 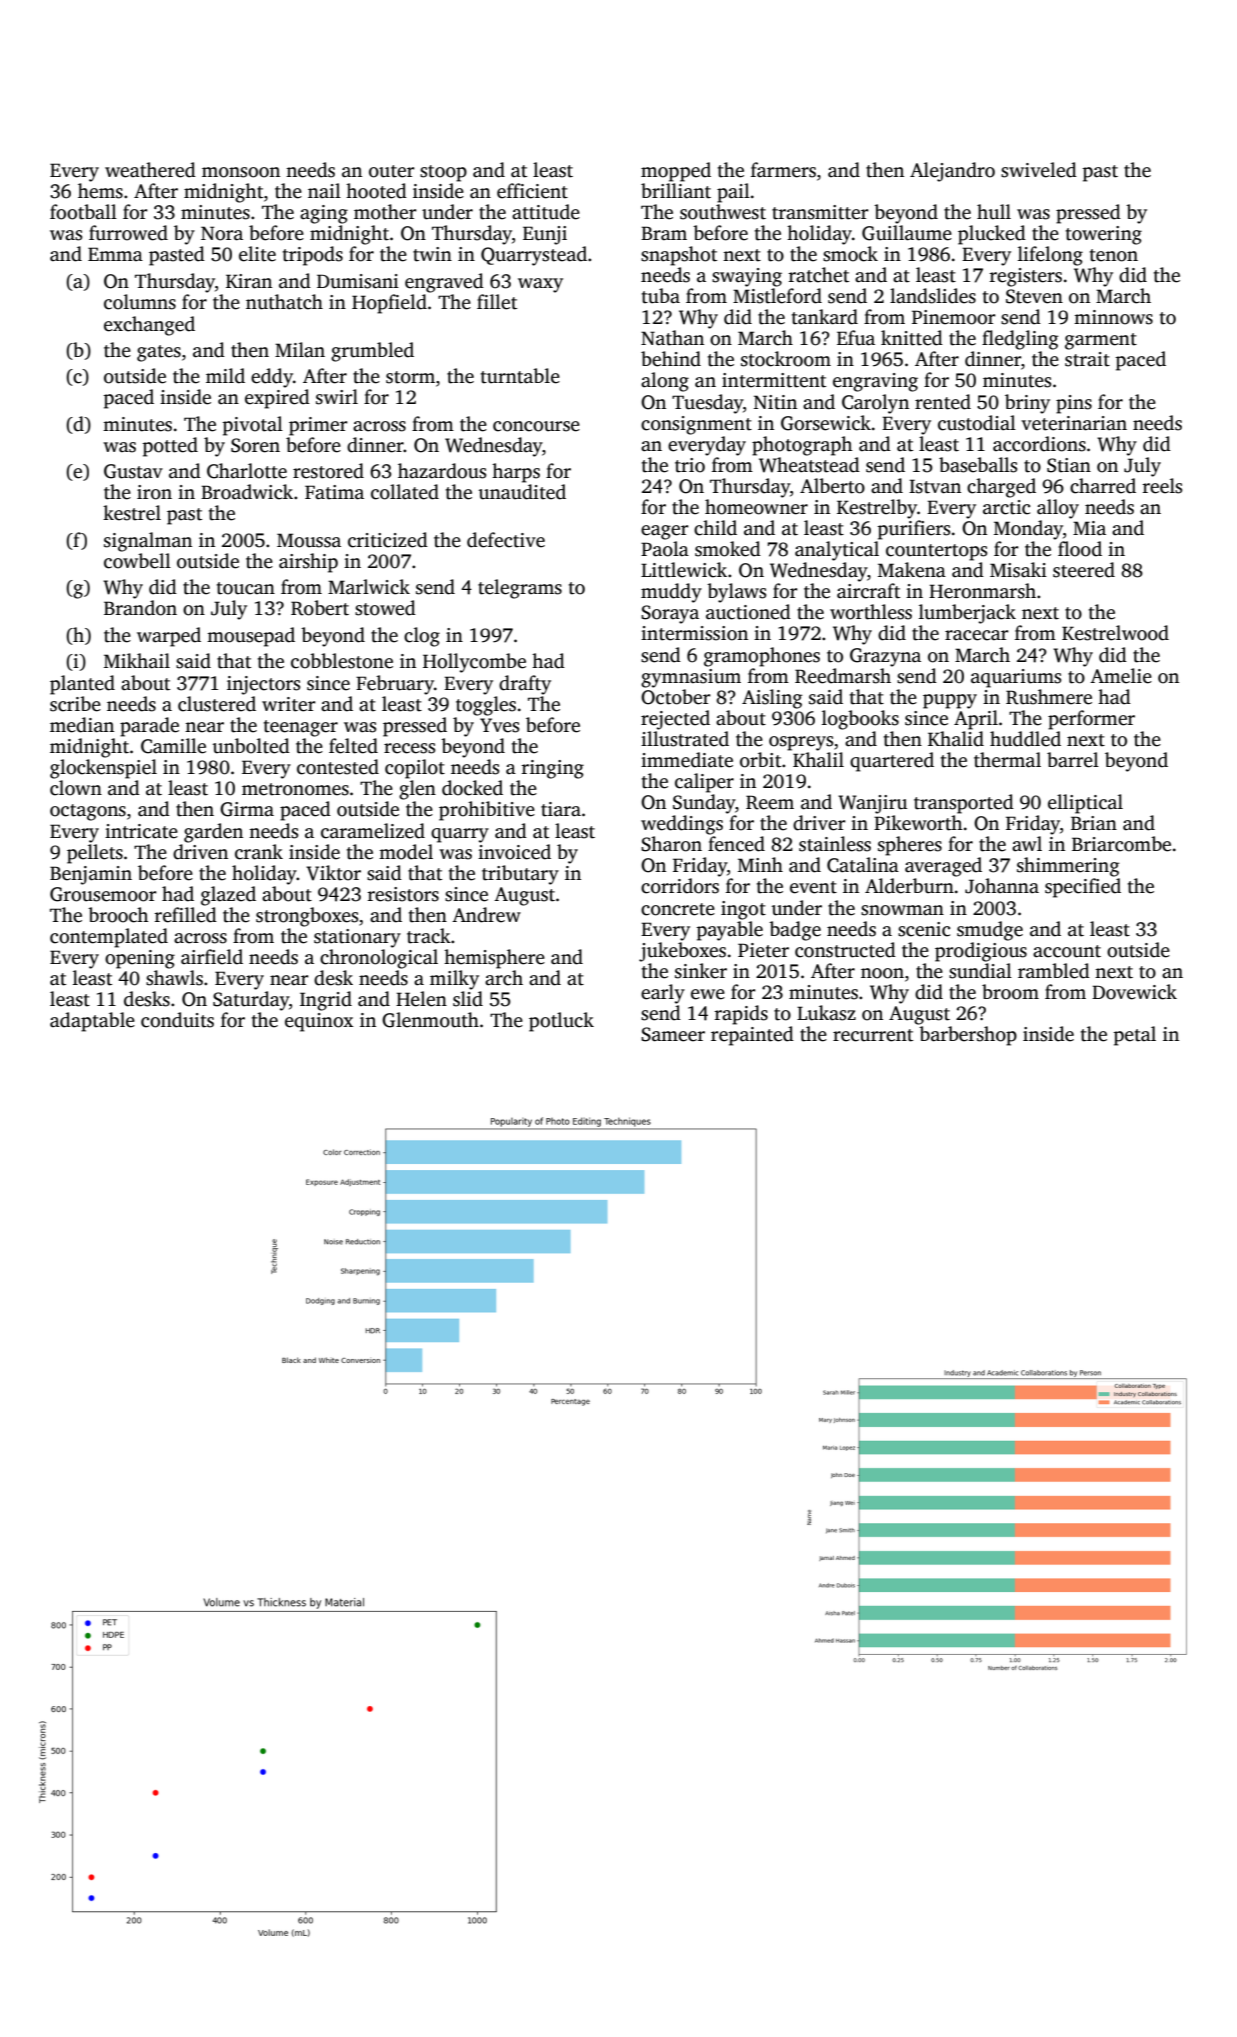 I want to click on weathered, so click(x=150, y=170).
